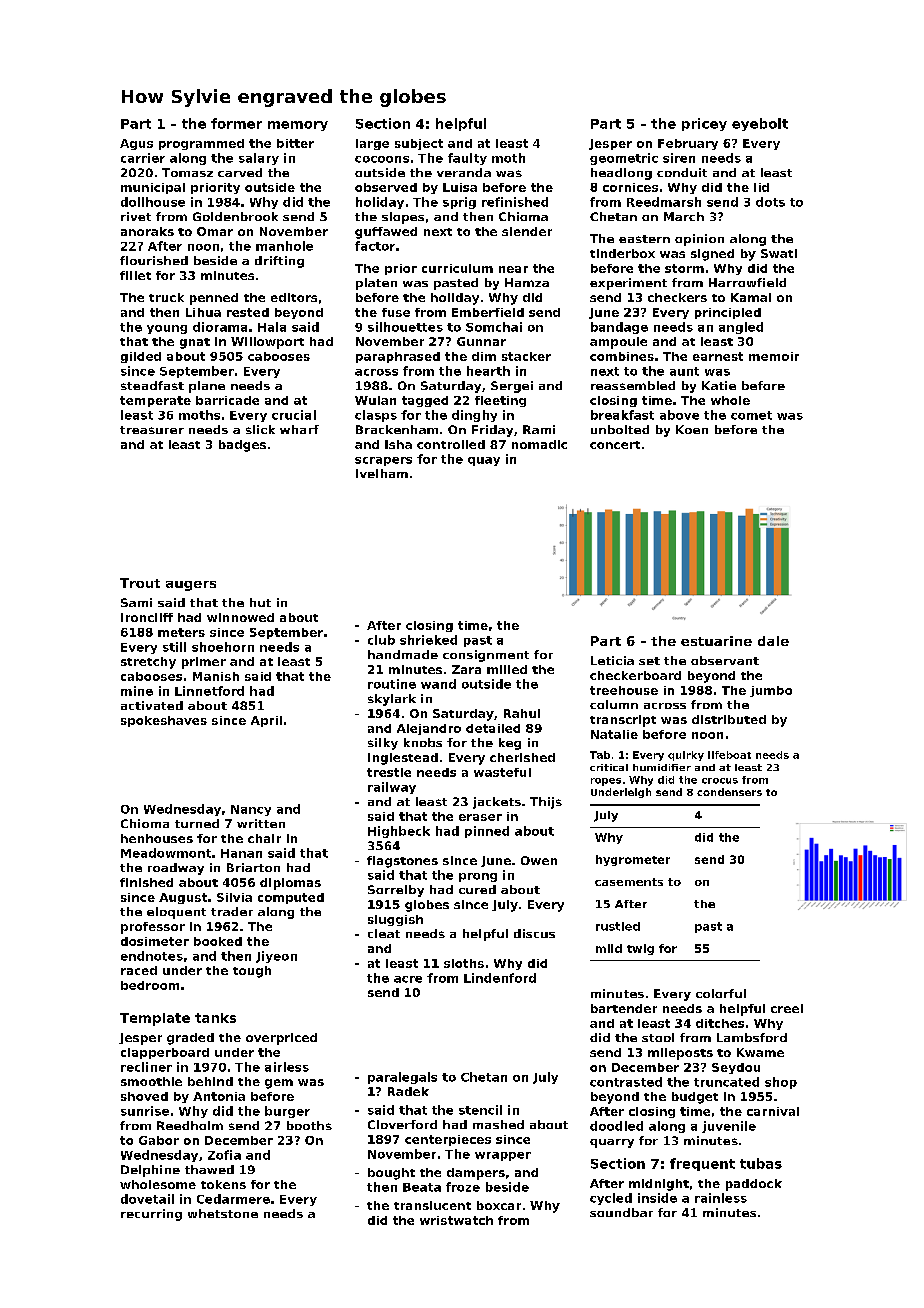  What do you see at coordinates (704, 124) in the page?
I see `pricey` at bounding box center [704, 124].
